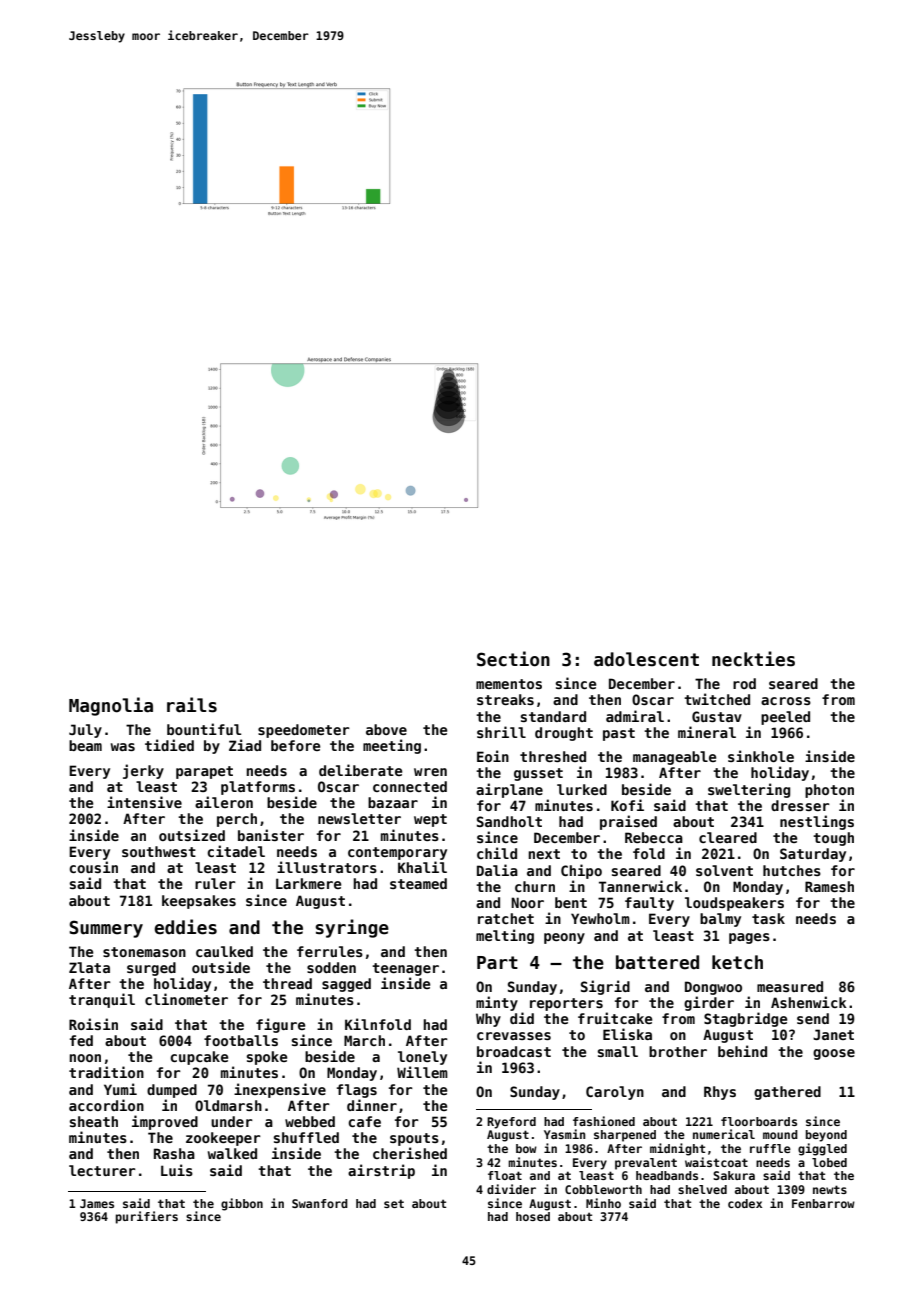 Image resolution: width=924 pixels, height=1308 pixels. What do you see at coordinates (823, 1203) in the document?
I see `Fenbarrow` at bounding box center [823, 1203].
